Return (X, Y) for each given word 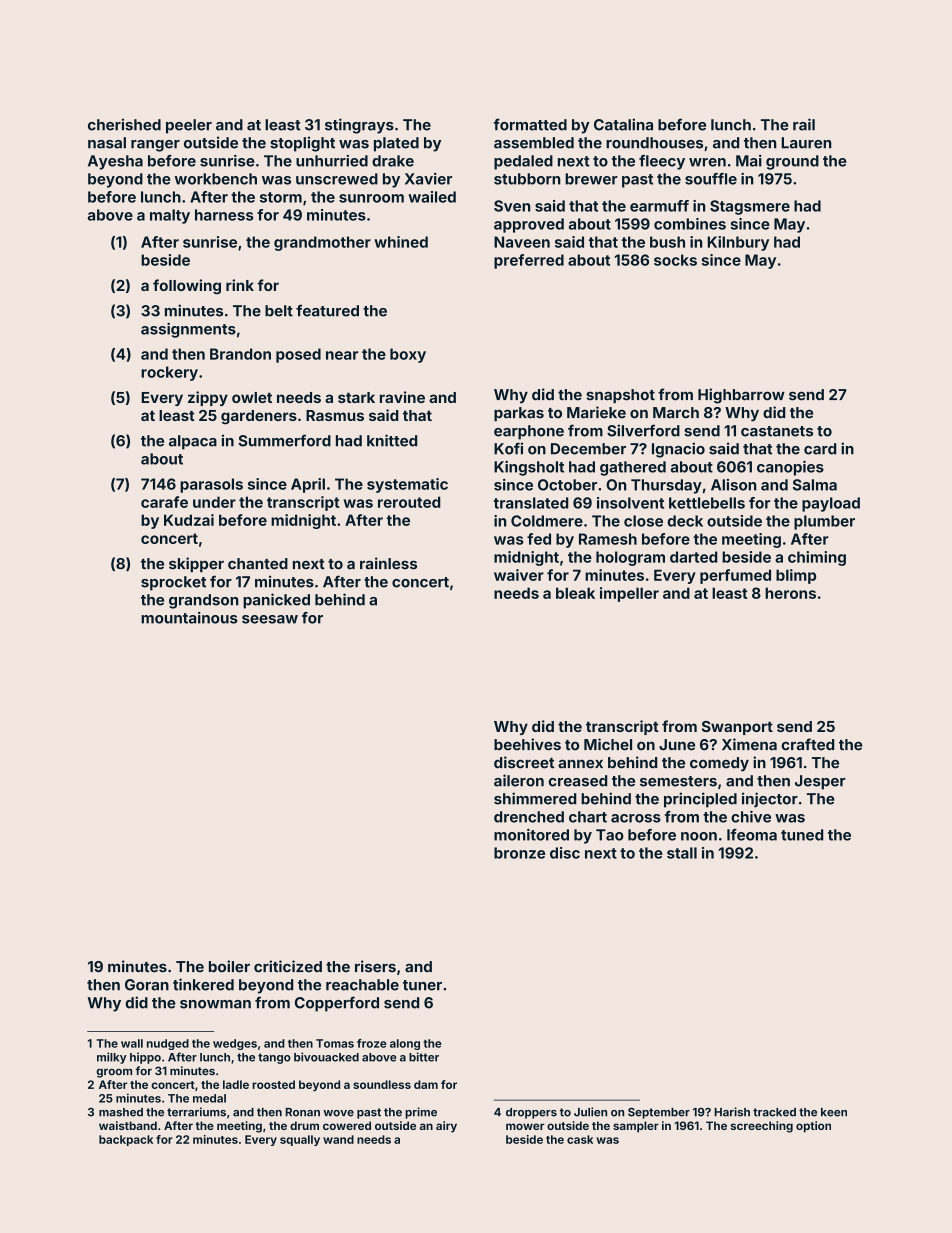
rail (804, 124)
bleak (575, 593)
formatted (530, 124)
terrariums (196, 1112)
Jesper (820, 782)
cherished (124, 124)
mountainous (189, 618)
